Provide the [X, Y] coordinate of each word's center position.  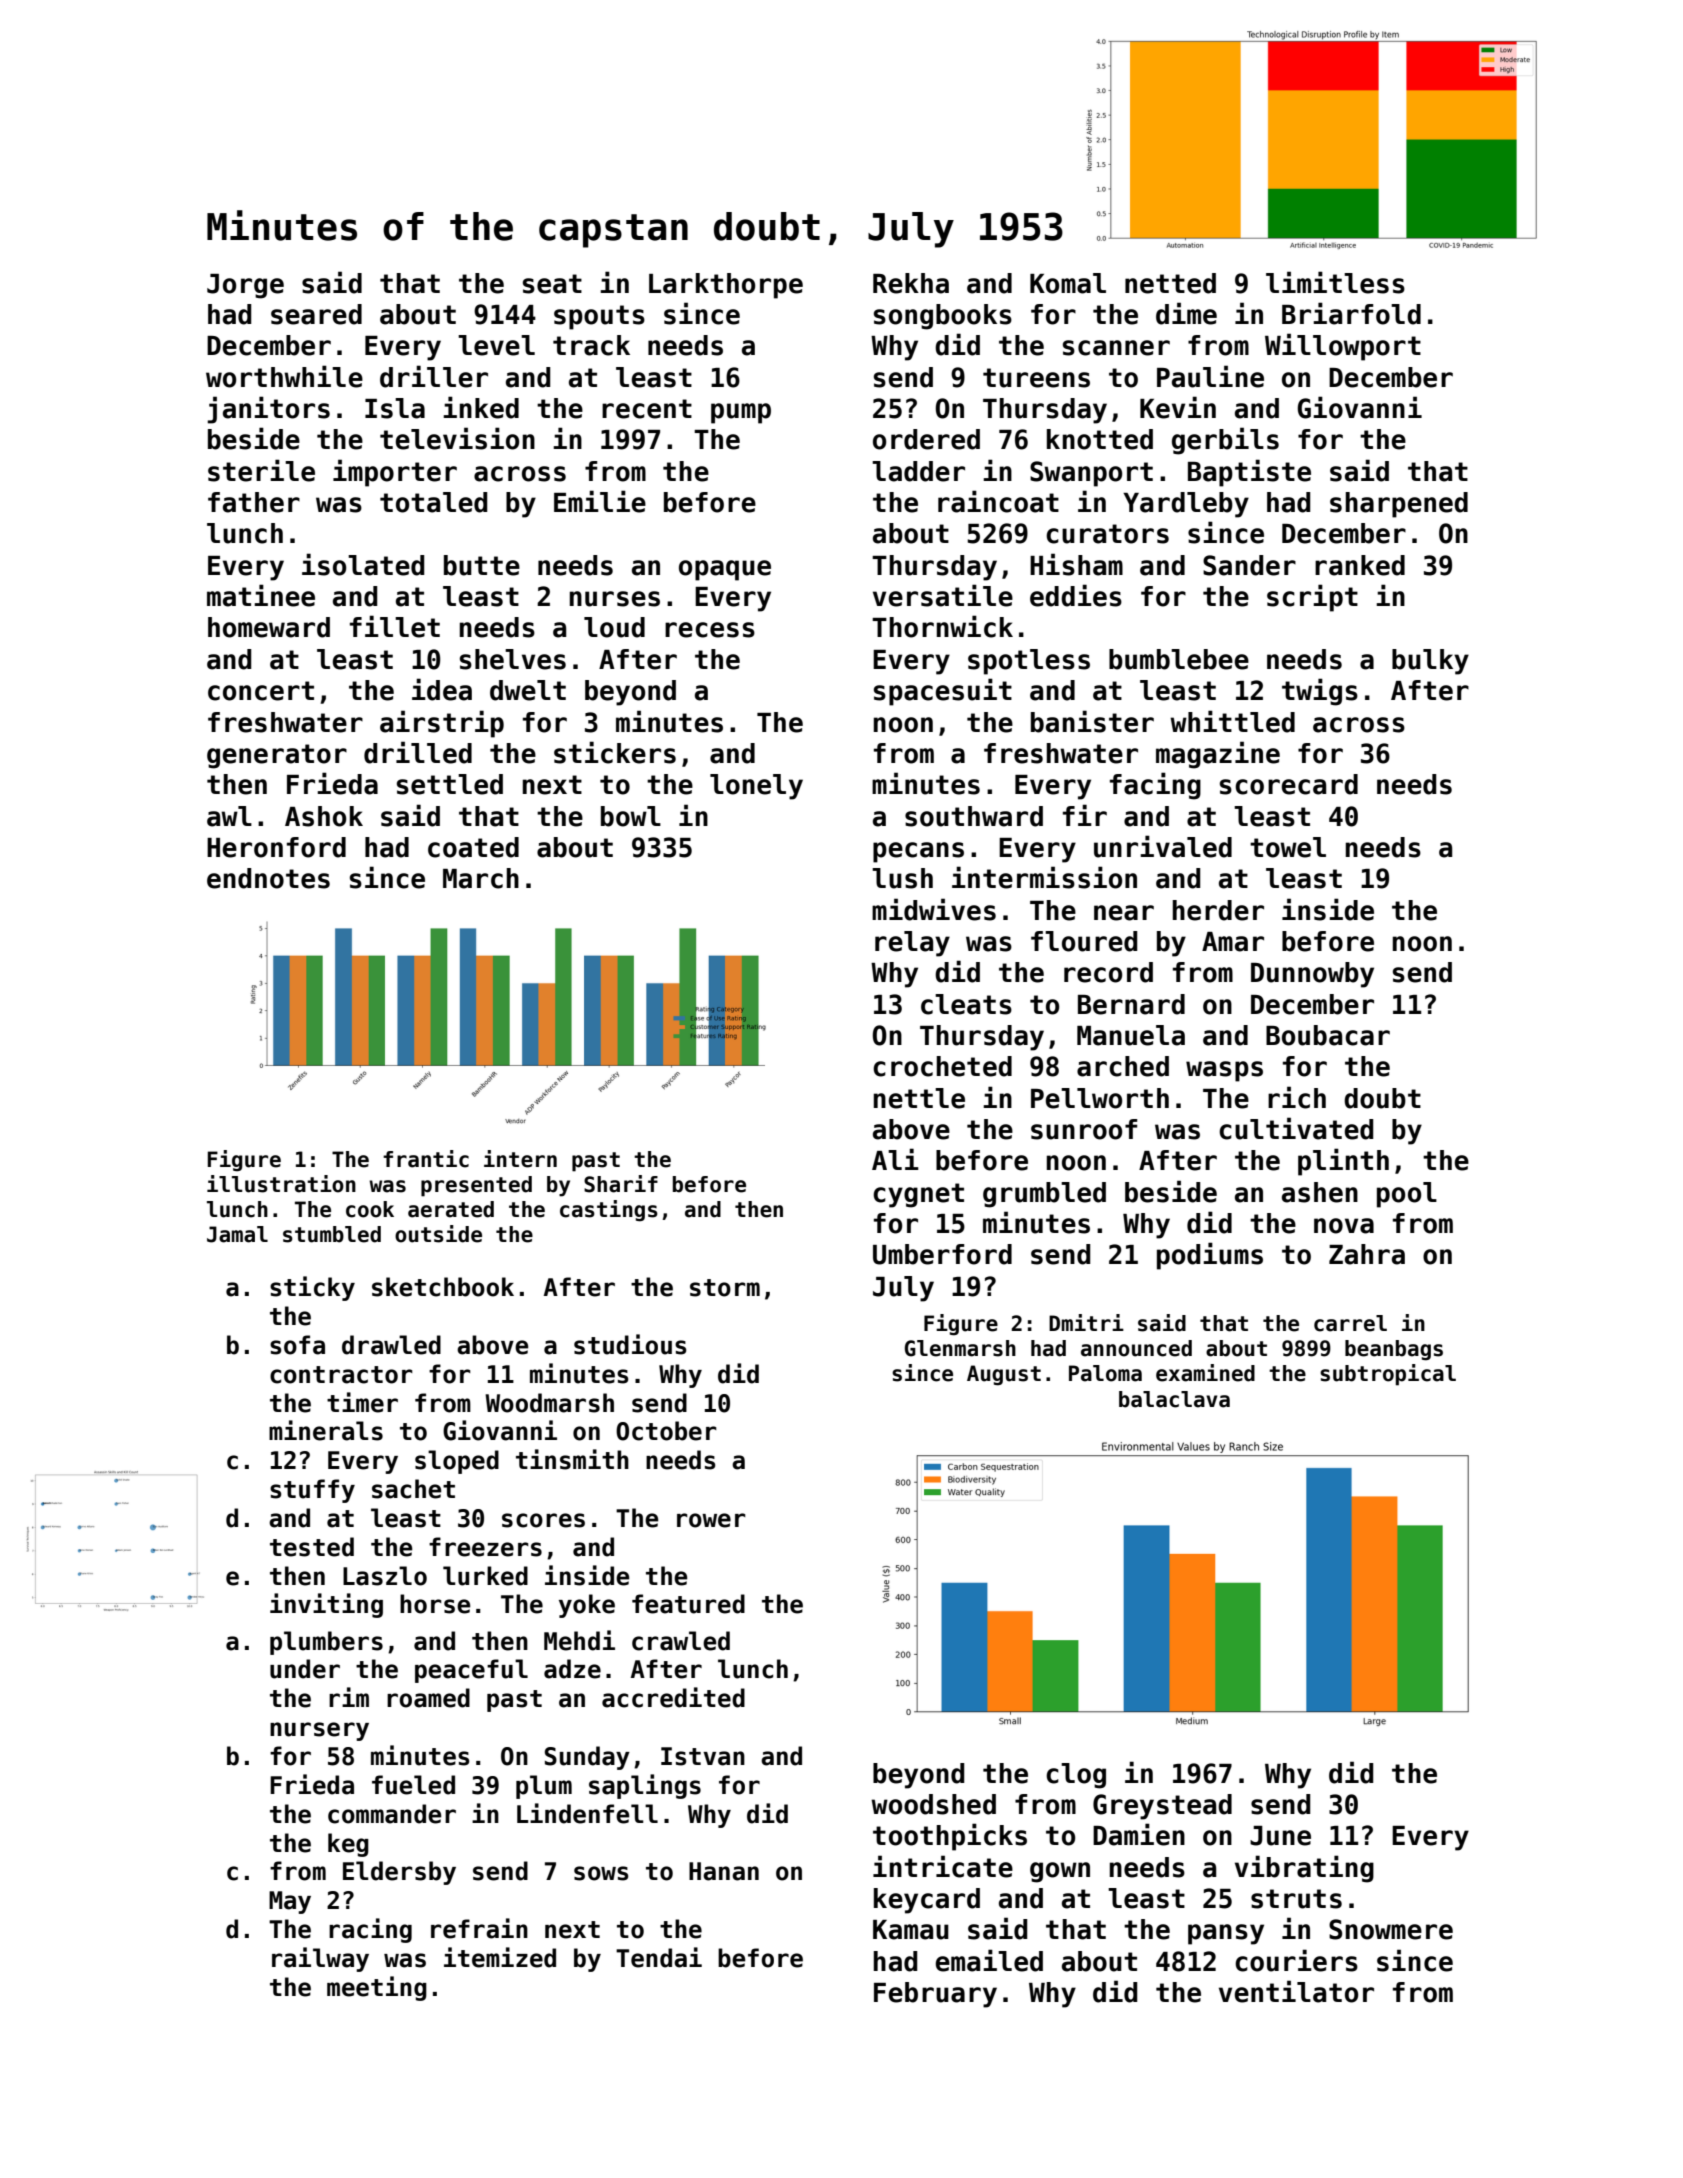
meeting [377, 1988]
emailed [989, 1960]
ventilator [1296, 1991]
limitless [1335, 282]
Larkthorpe [726, 286]
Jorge [245, 286]
